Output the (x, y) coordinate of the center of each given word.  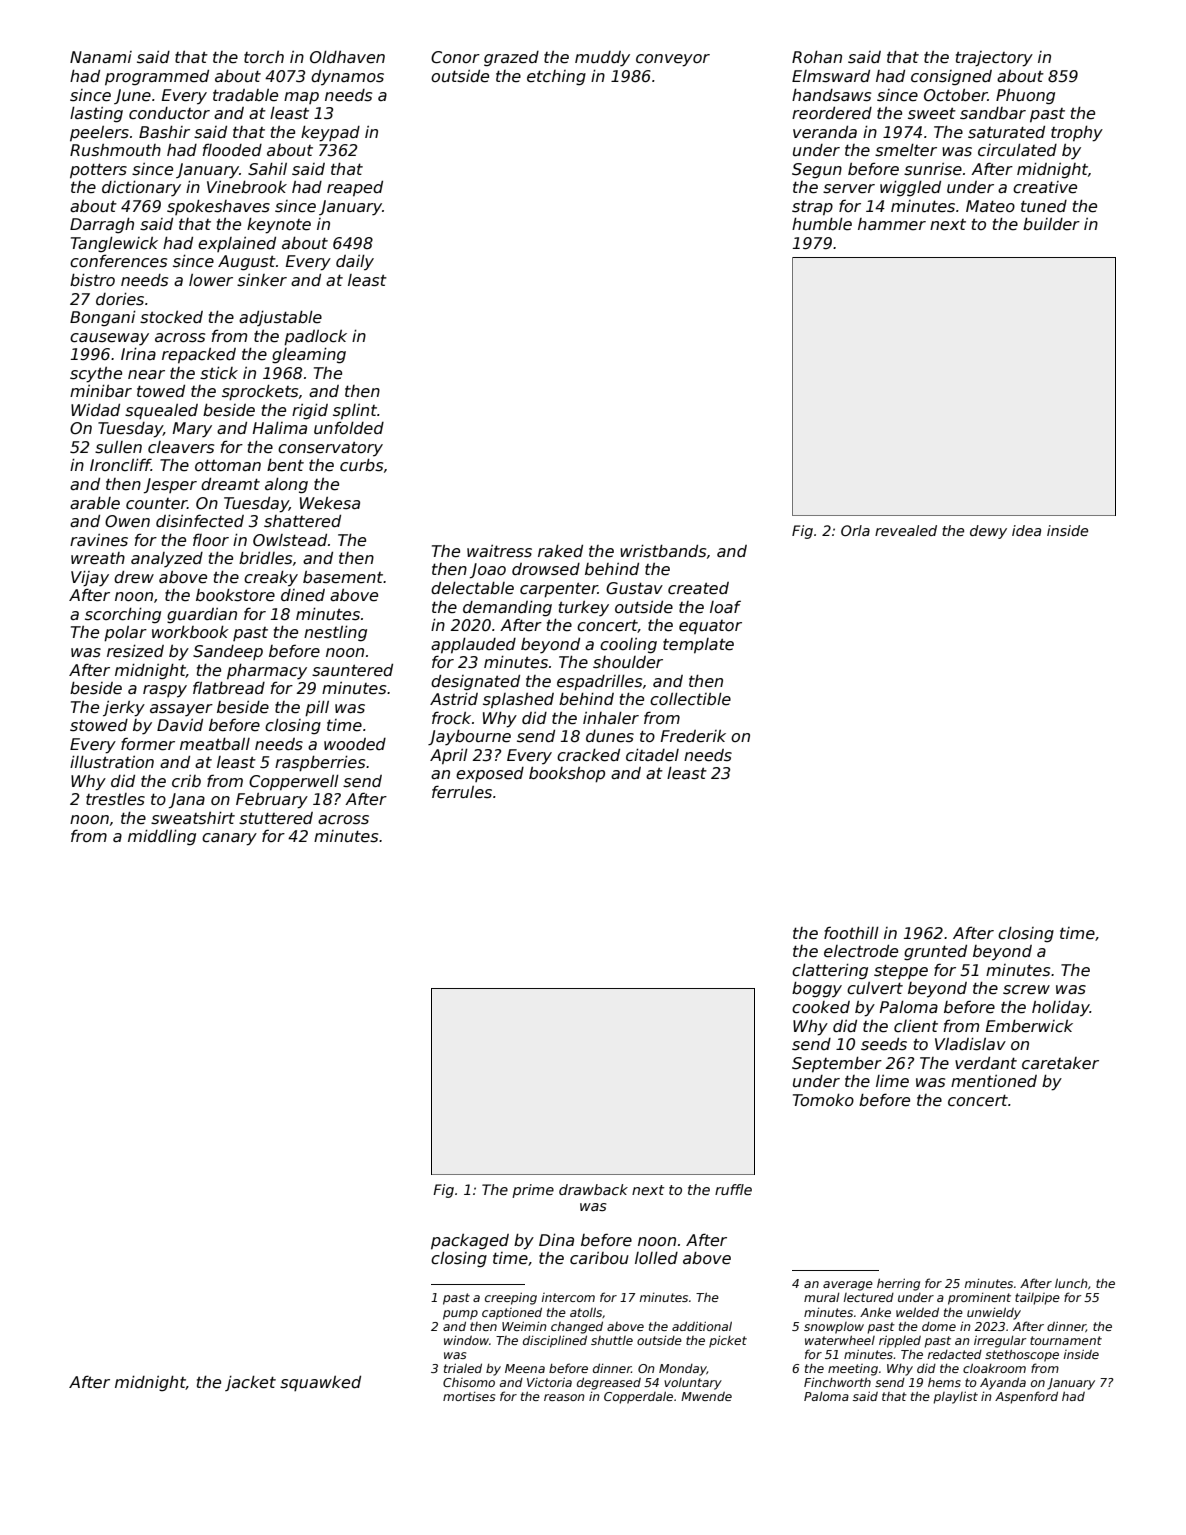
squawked (320, 1383)
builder (1051, 224)
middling (162, 838)
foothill (851, 933)
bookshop (567, 775)
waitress (499, 551)
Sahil (267, 169)
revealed (906, 530)
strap (812, 208)
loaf (725, 607)
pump (460, 1315)
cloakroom (994, 1368)
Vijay (90, 579)
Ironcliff (120, 464)
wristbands (663, 551)
